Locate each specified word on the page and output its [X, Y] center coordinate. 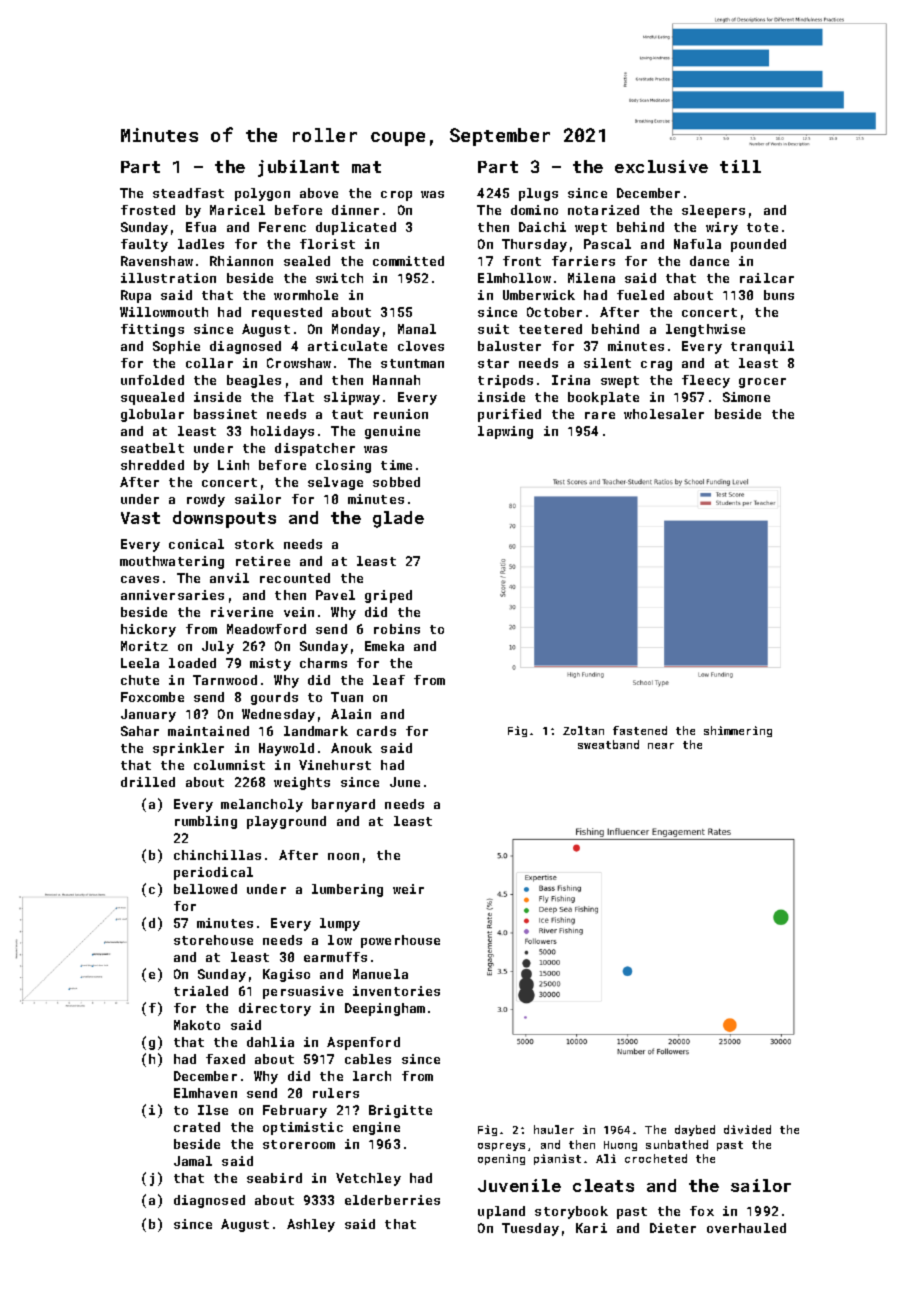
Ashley [311, 1225]
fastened [640, 730]
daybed [695, 1130]
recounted [295, 578]
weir [408, 889]
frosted [148, 210]
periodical [213, 873]
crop [396, 196]
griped [388, 596]
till [740, 166]
